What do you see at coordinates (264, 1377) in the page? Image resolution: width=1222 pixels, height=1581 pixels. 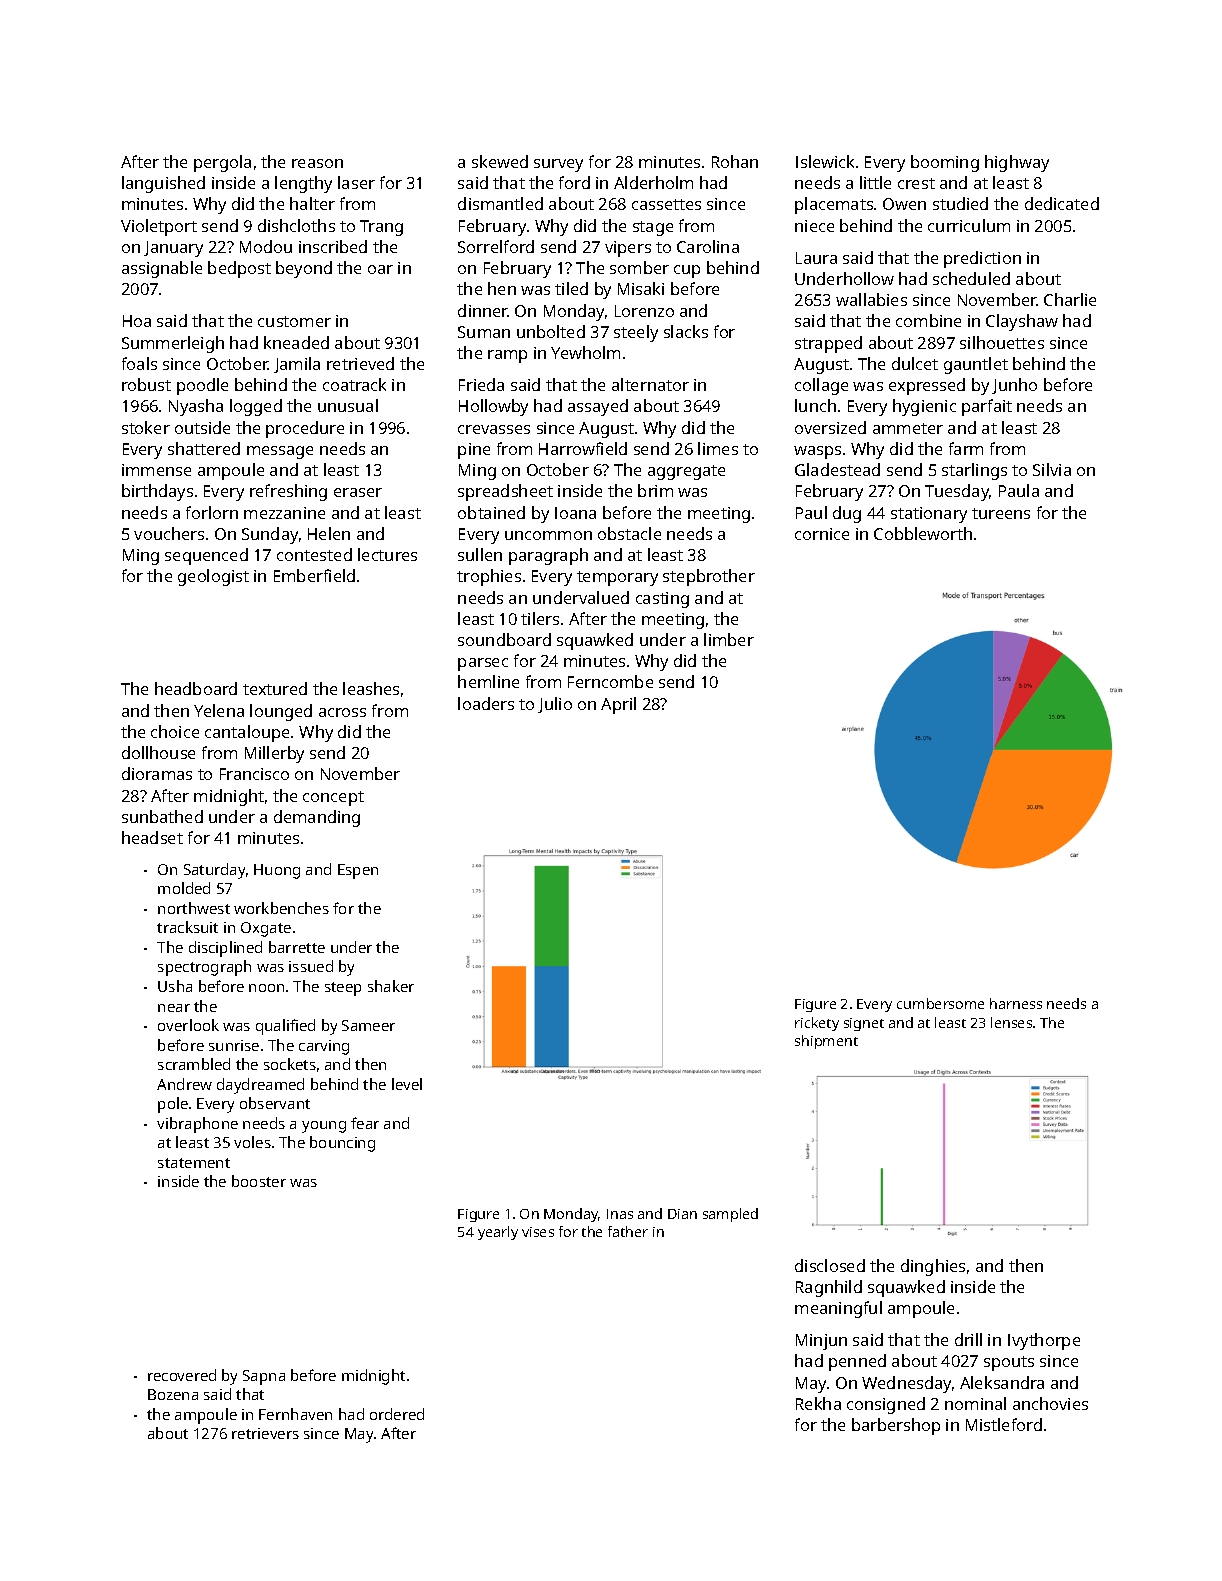 I see `Sapna` at bounding box center [264, 1377].
